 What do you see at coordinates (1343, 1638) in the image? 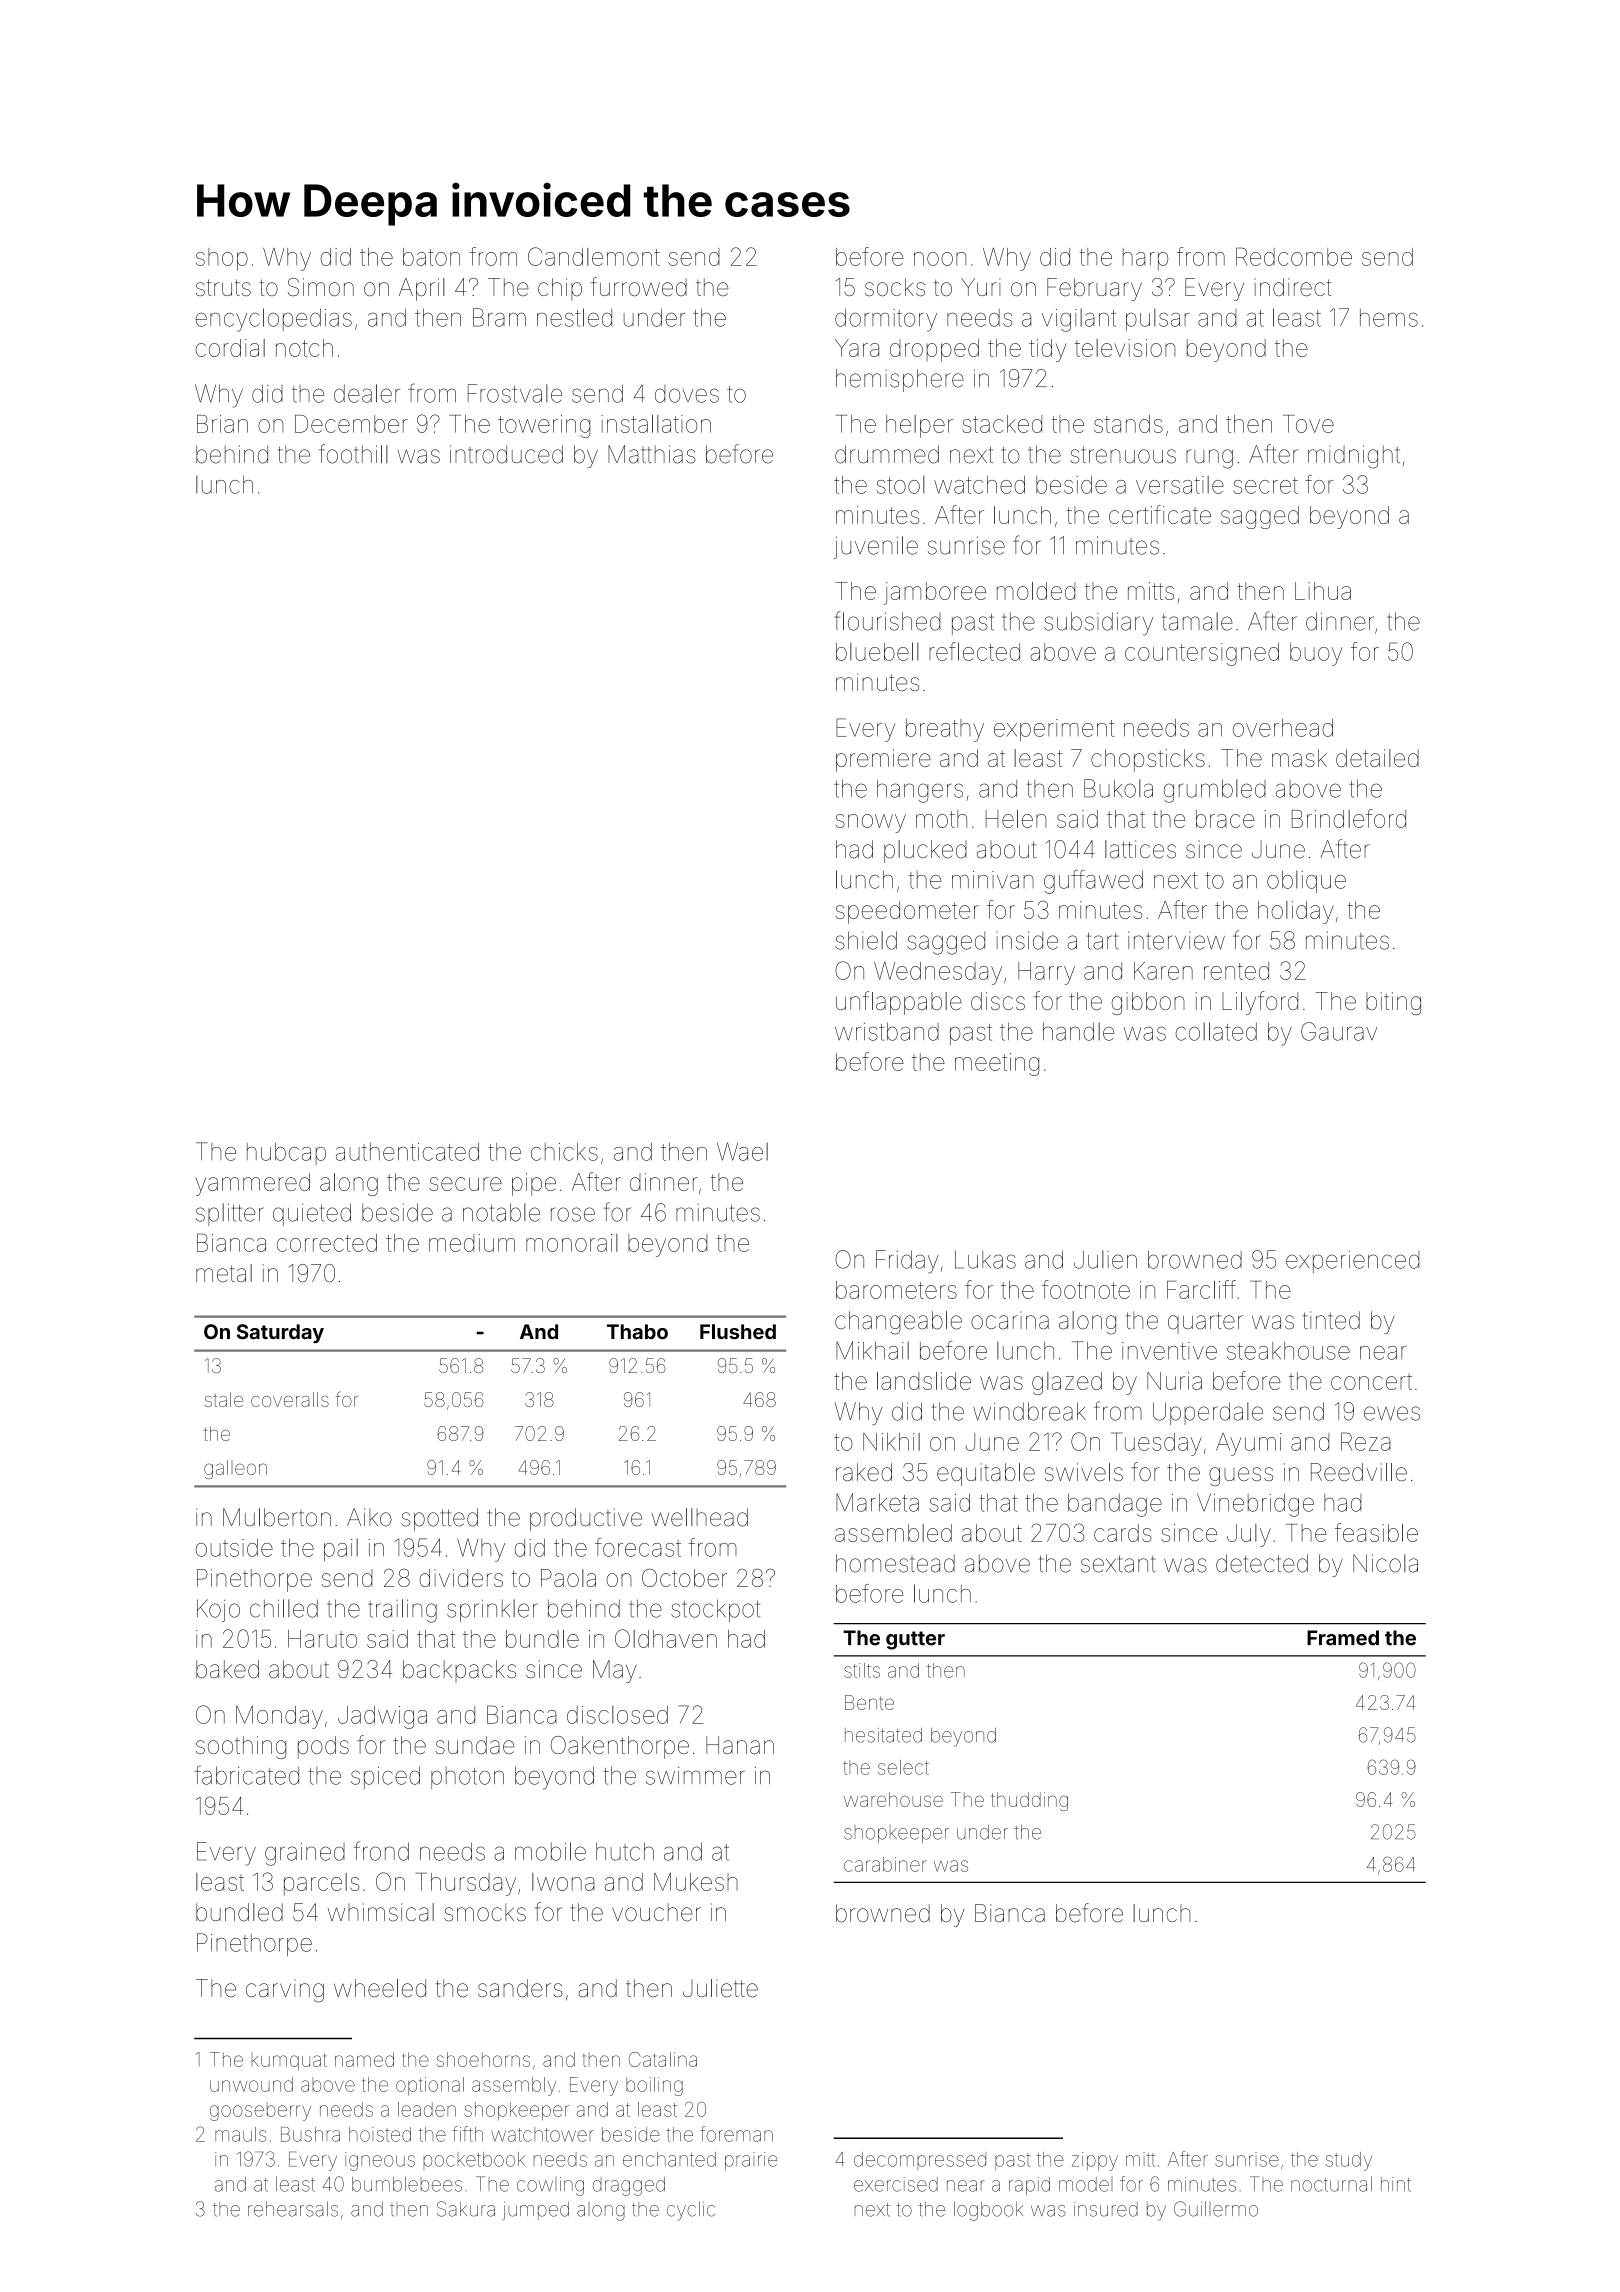
I see `Framed` at bounding box center [1343, 1638].
